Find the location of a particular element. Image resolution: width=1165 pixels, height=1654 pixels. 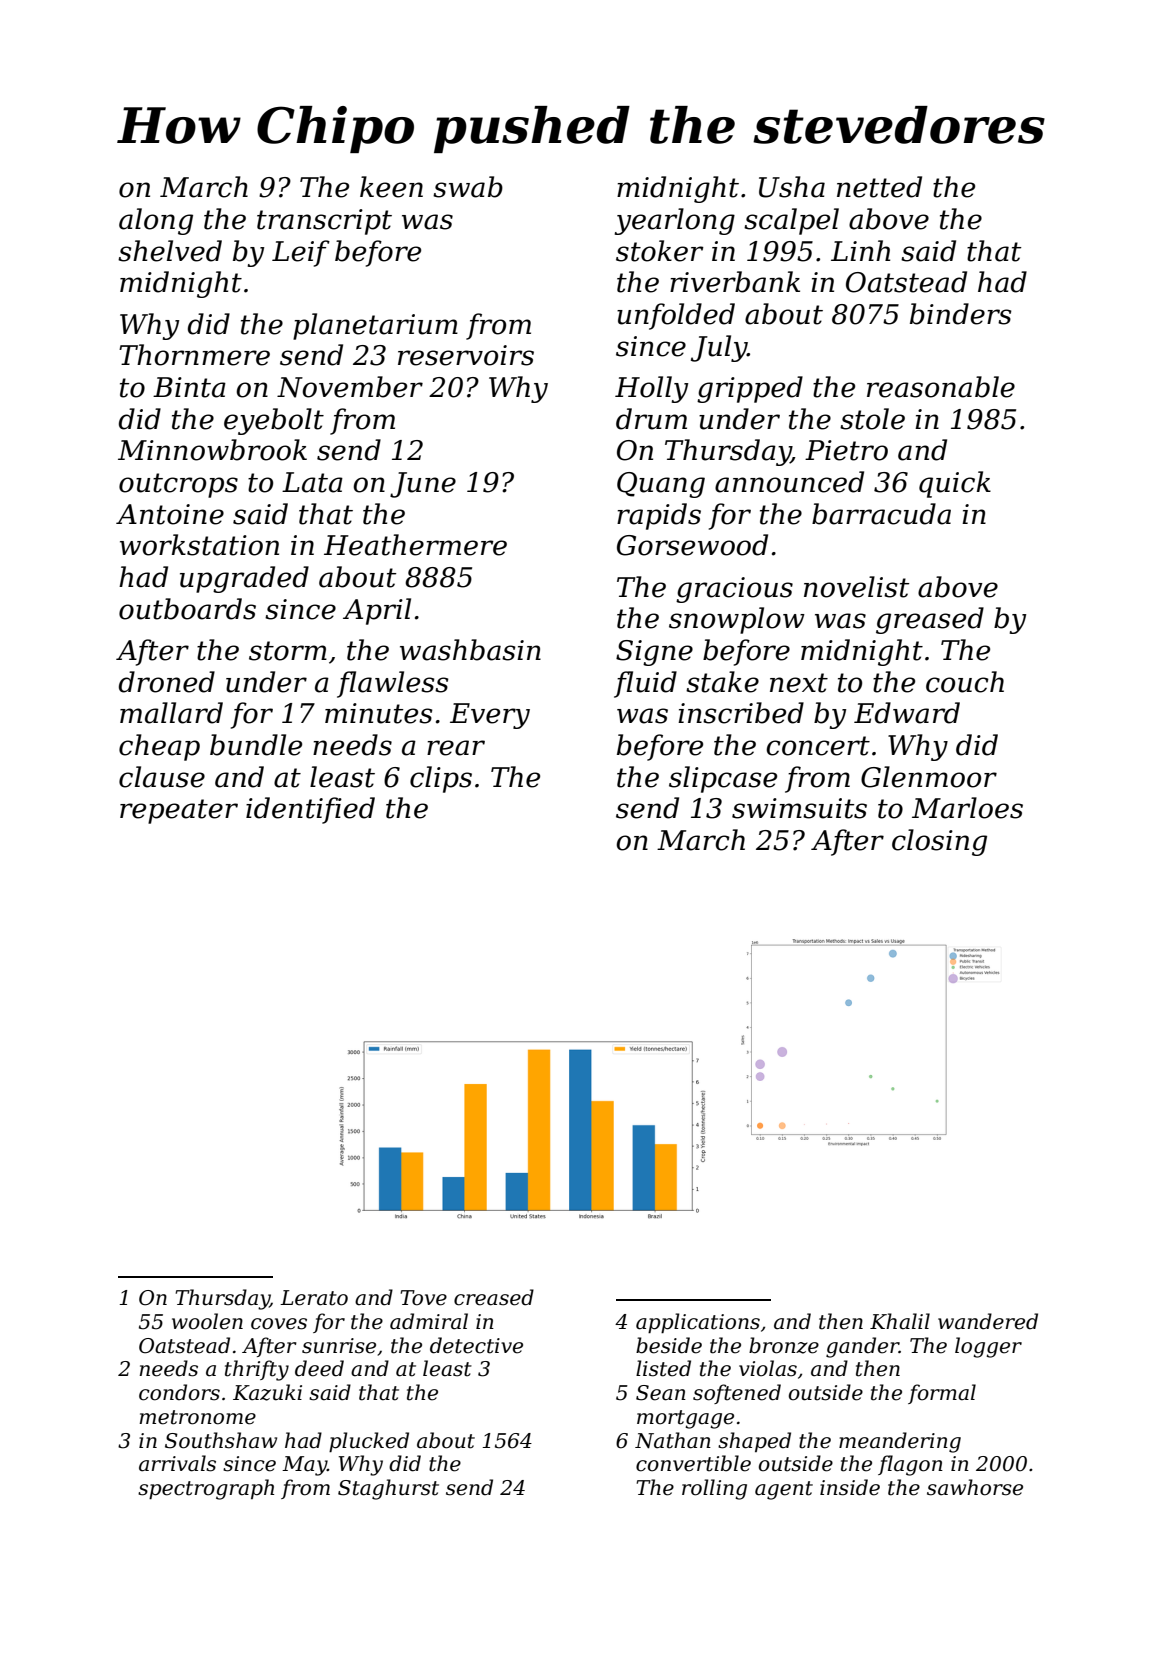

sawhorse is located at coordinates (975, 1487).
